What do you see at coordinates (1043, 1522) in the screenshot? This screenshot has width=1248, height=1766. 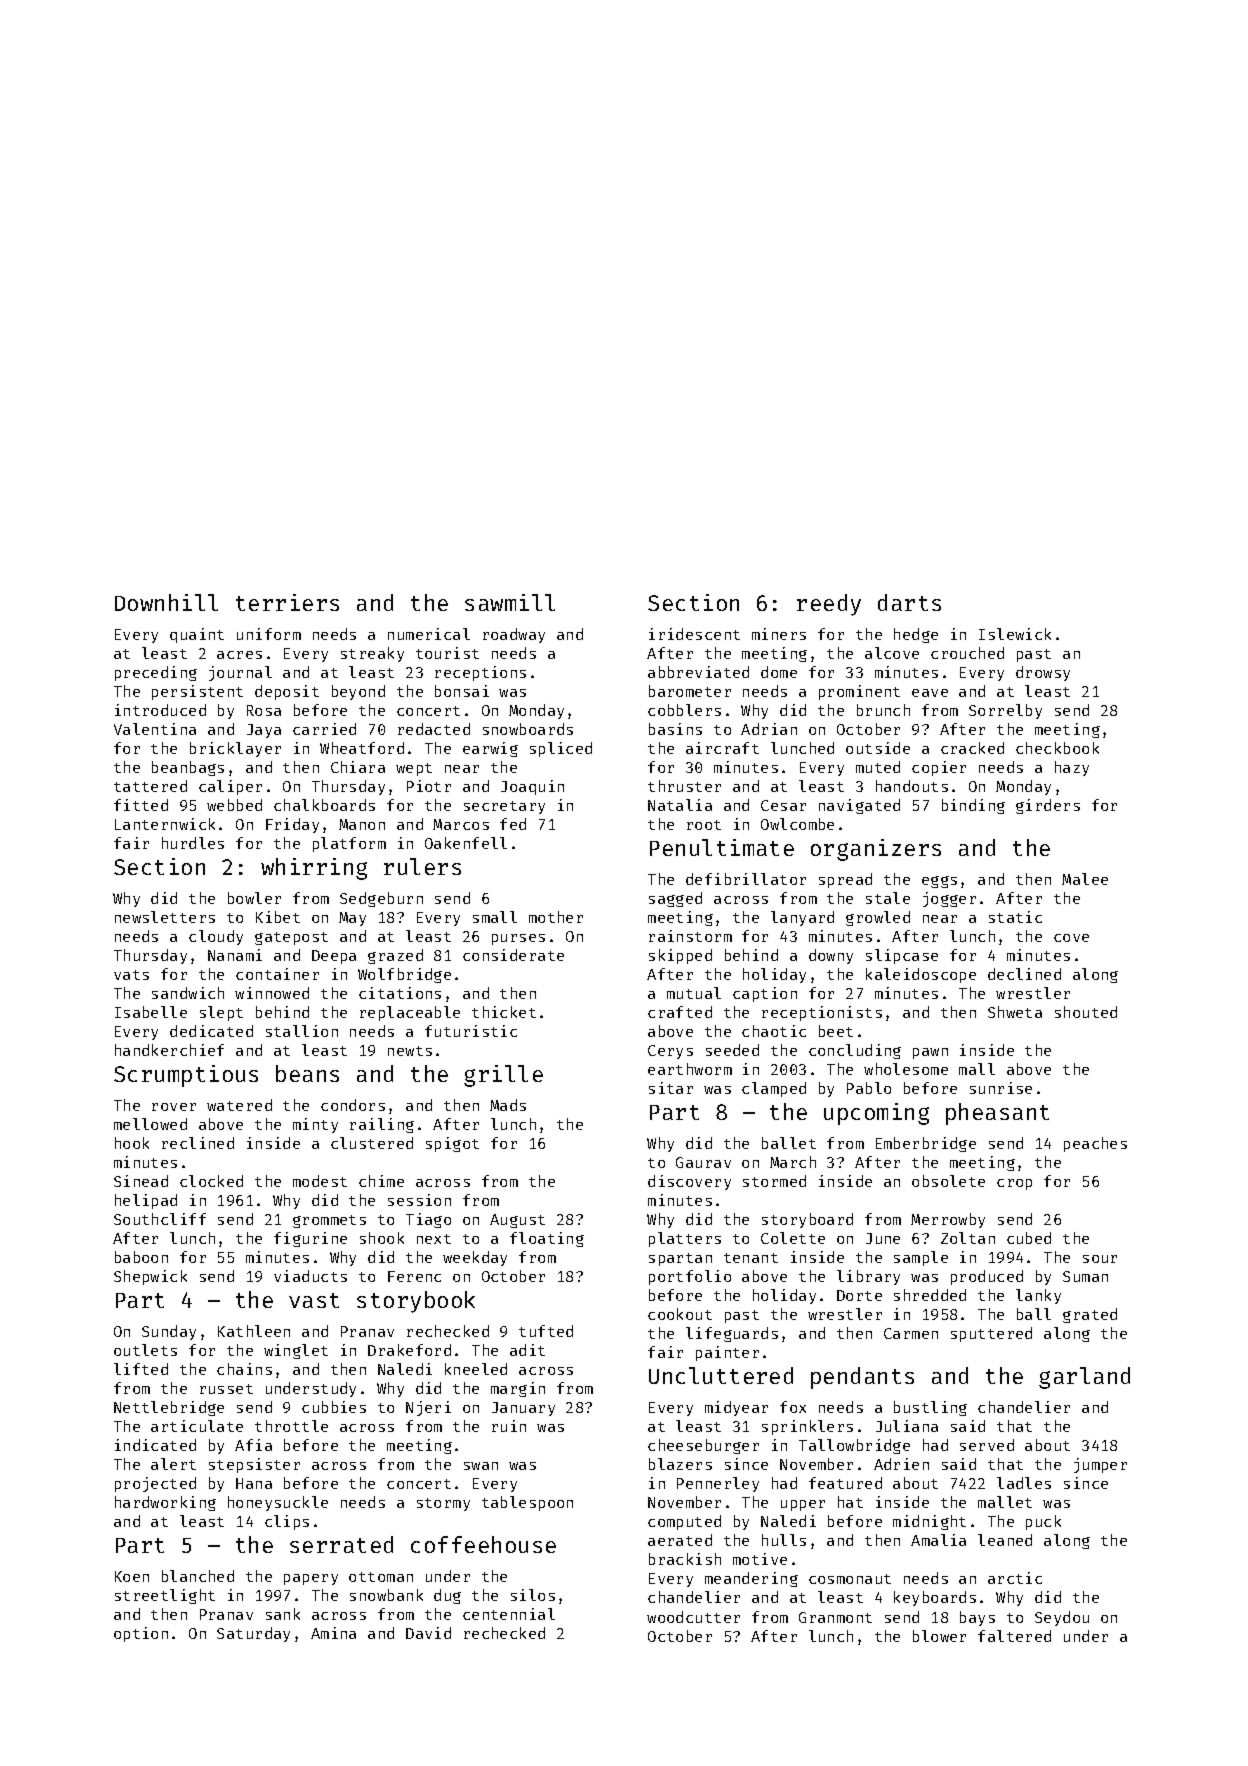 I see `puck` at bounding box center [1043, 1522].
